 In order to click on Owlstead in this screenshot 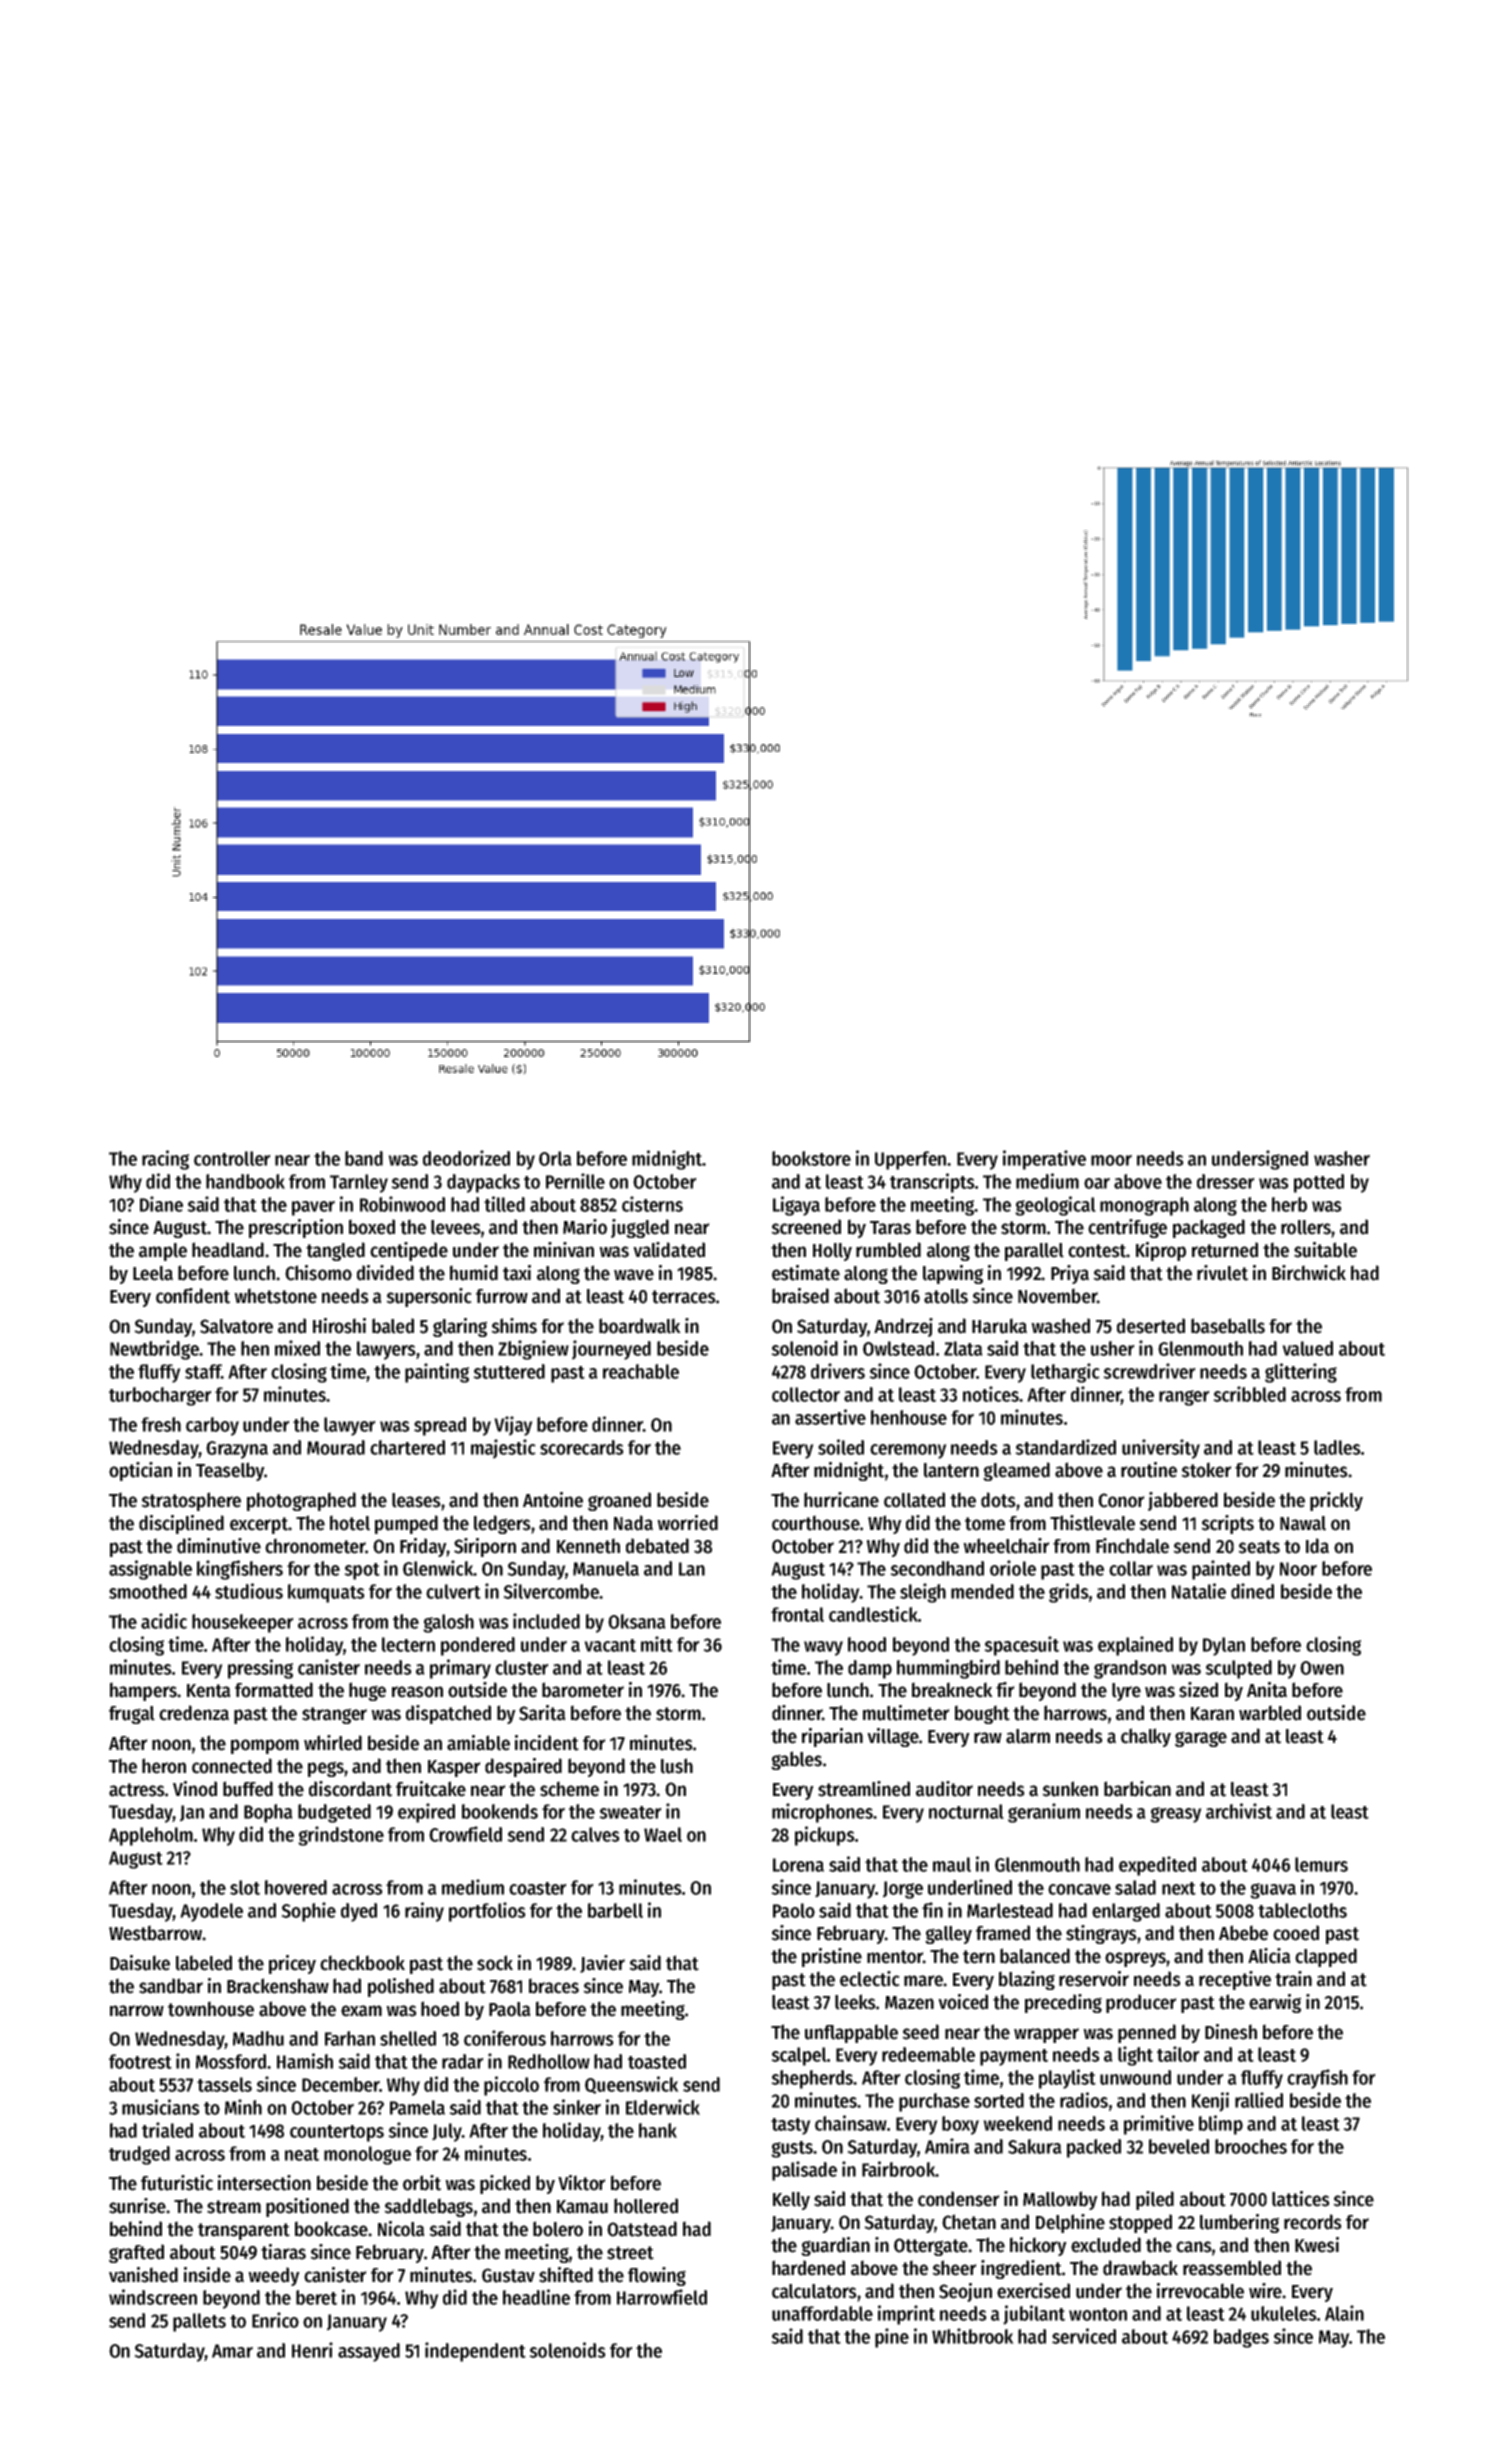, I will do `click(898, 1348)`.
